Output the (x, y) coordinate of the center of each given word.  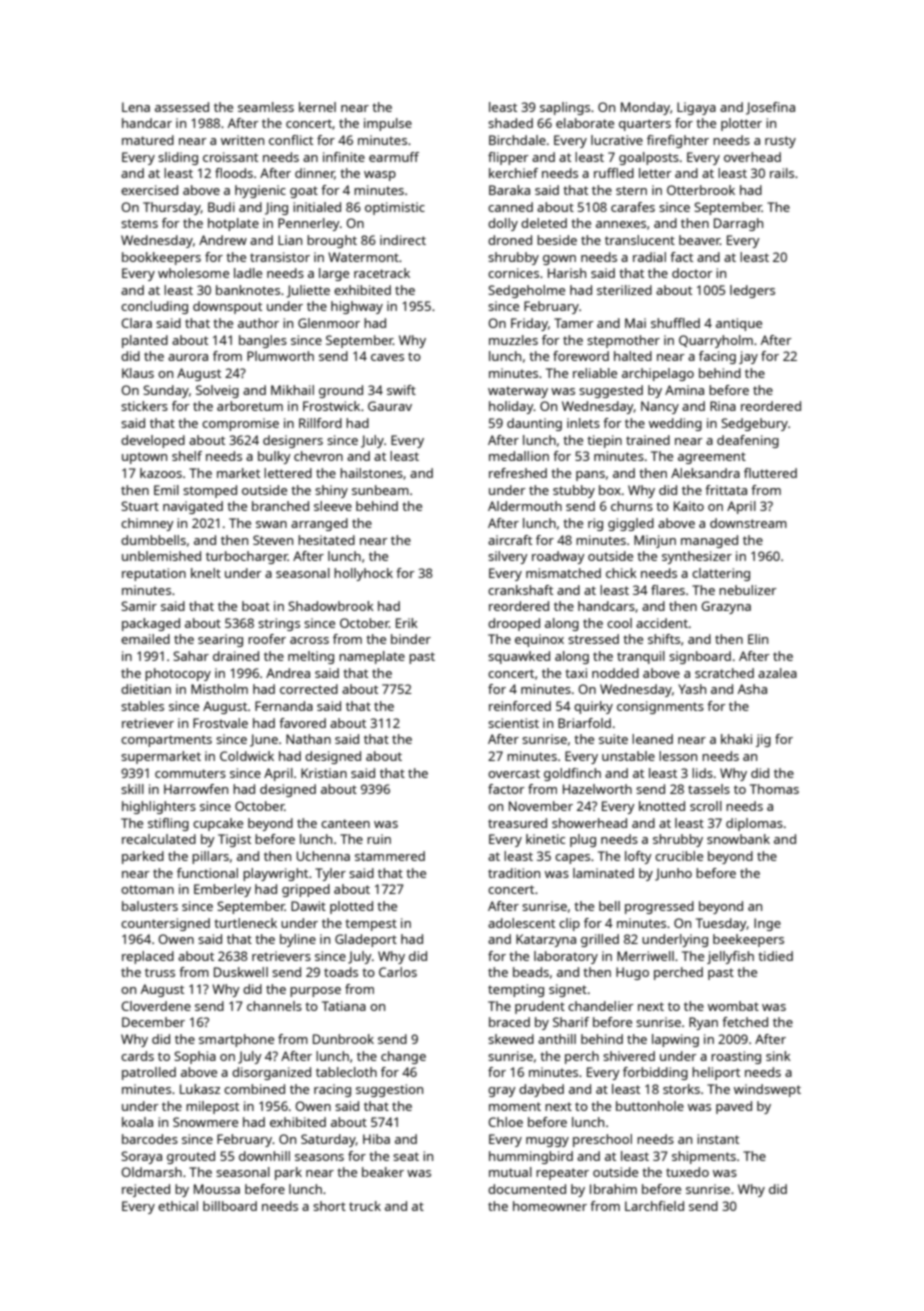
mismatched (563, 573)
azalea (777, 673)
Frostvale (220, 723)
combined (254, 1089)
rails (782, 173)
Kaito (689, 506)
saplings (565, 108)
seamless (266, 107)
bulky (274, 457)
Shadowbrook (331, 606)
